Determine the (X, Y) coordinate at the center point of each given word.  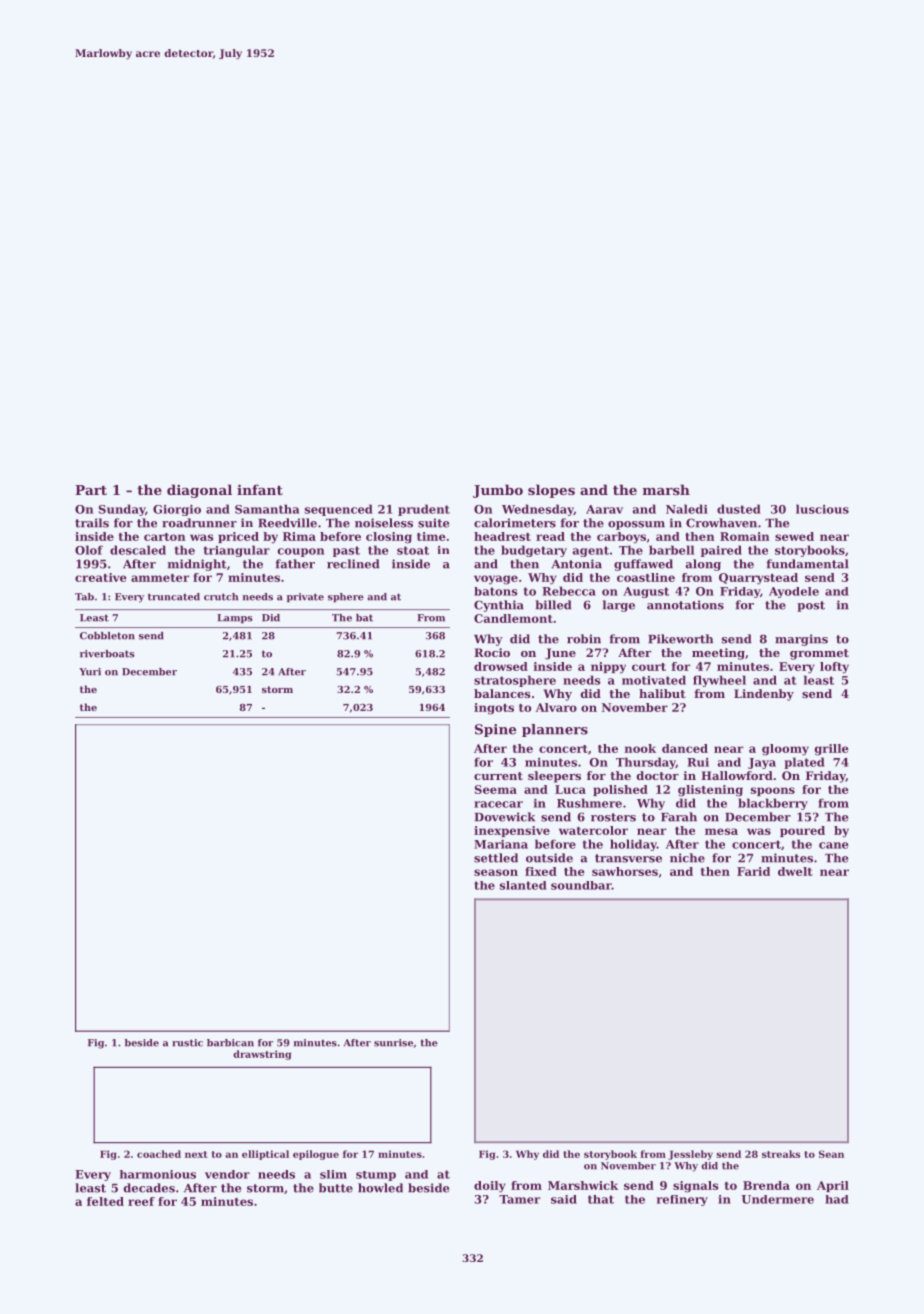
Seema (496, 789)
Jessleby (690, 1155)
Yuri (90, 672)
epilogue (316, 1155)
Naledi (687, 509)
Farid (753, 871)
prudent (424, 510)
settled (496, 858)
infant (260, 489)
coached (159, 1154)
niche (687, 858)
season (496, 872)
